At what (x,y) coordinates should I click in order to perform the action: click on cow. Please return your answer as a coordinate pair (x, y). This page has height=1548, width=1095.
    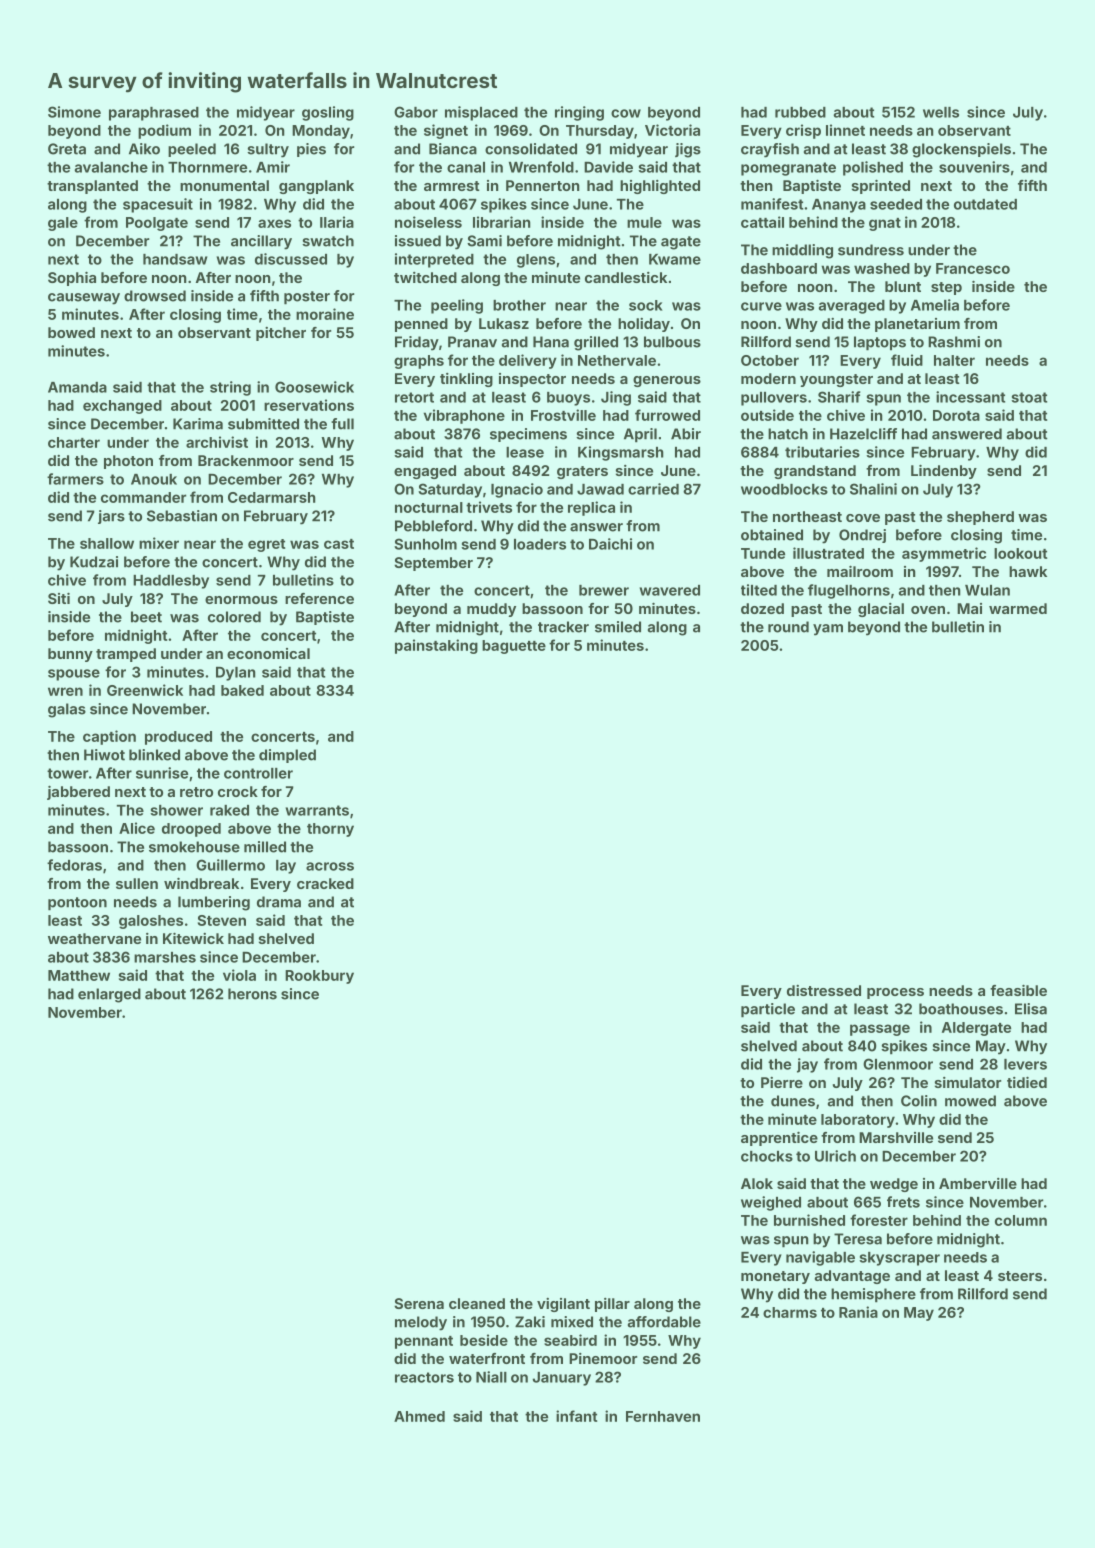
    Looking at the image, I should click on (626, 113).
